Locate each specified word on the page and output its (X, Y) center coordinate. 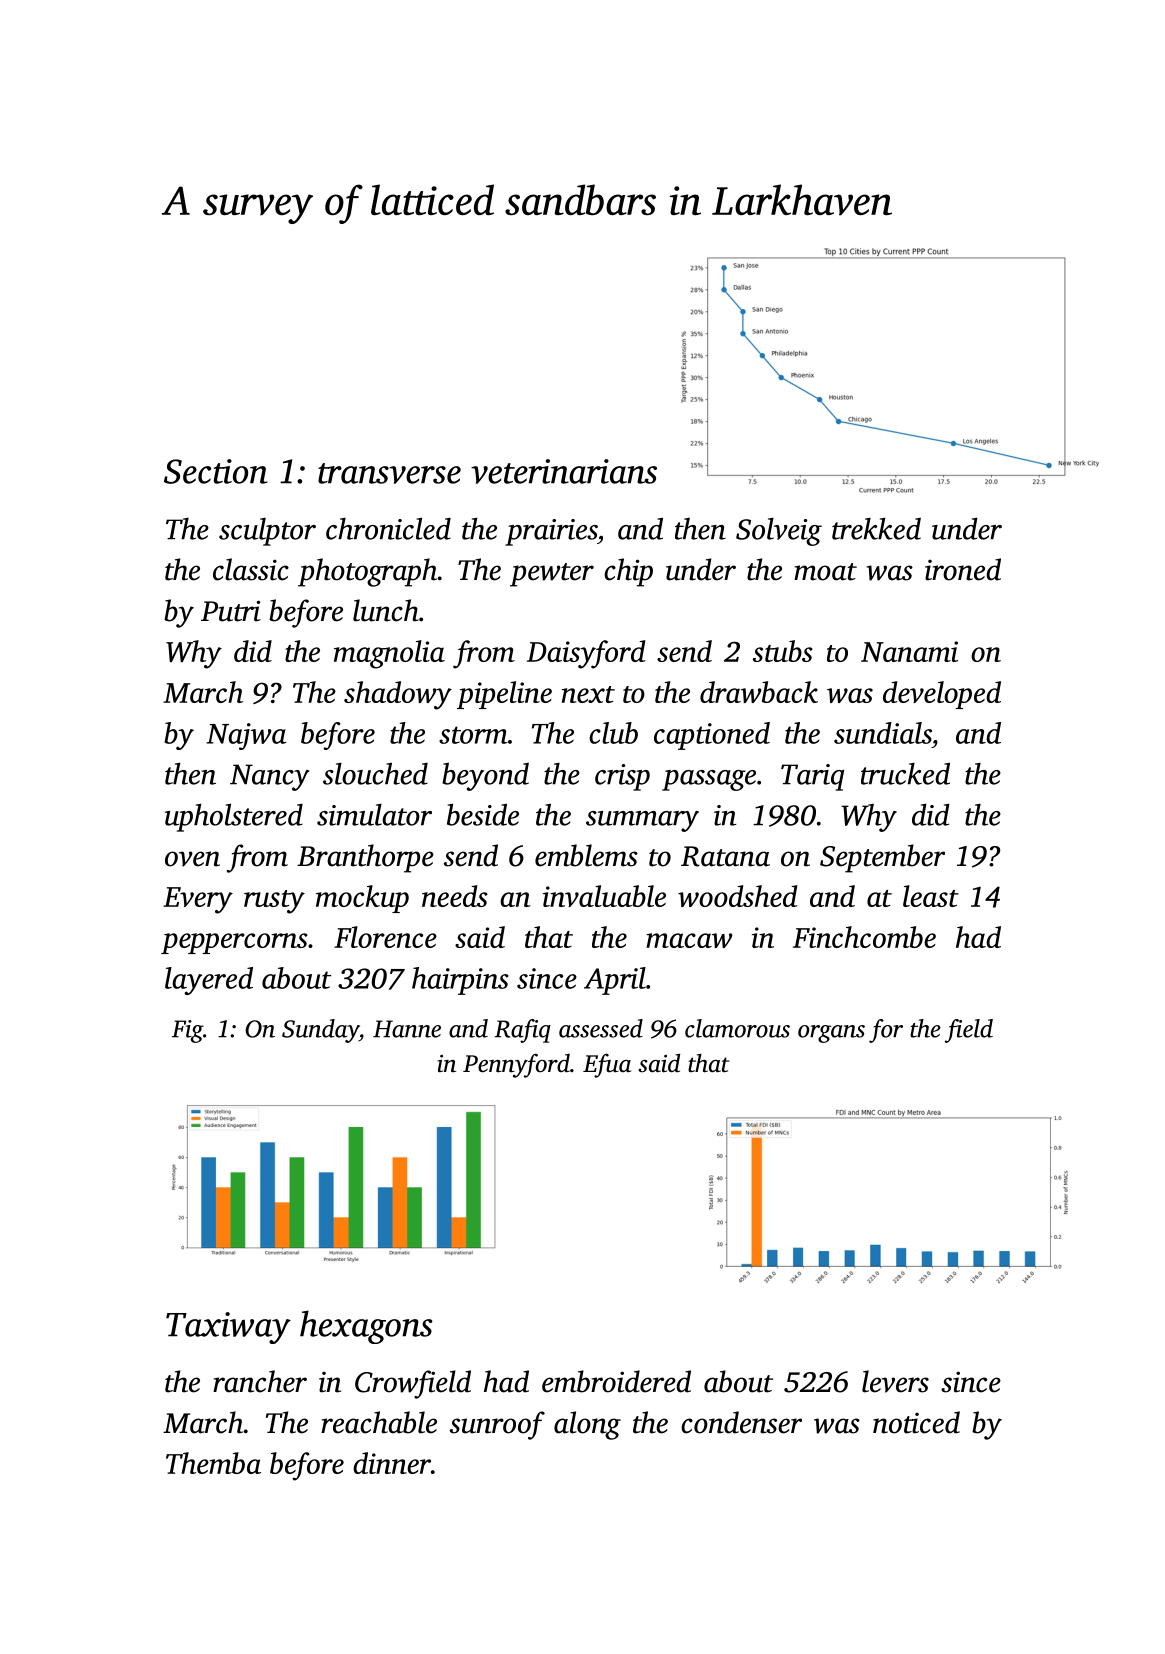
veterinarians (564, 471)
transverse (389, 473)
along (587, 1425)
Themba (213, 1463)
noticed (916, 1422)
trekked (876, 529)
